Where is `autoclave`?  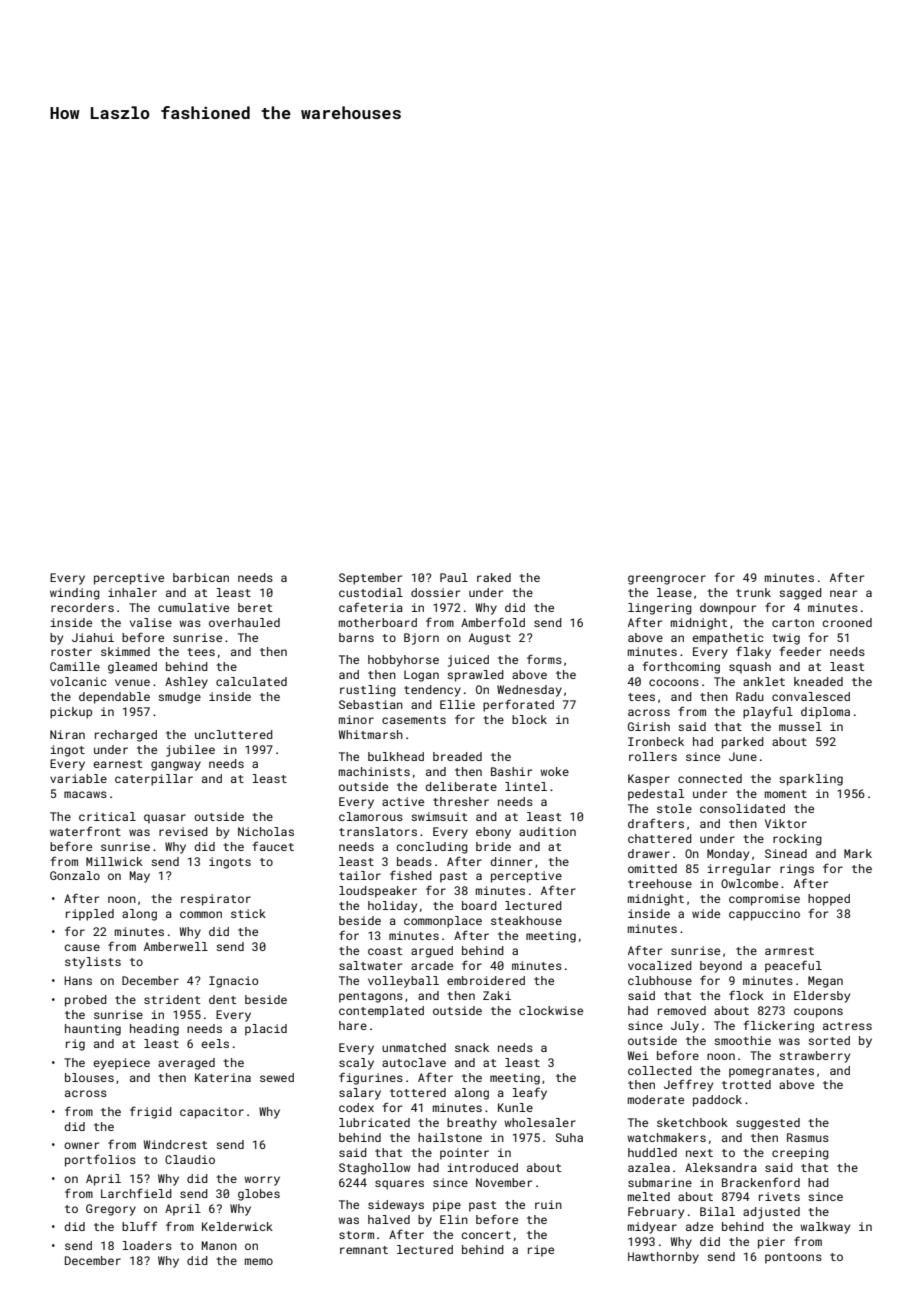
autoclave is located at coordinates (414, 1062).
